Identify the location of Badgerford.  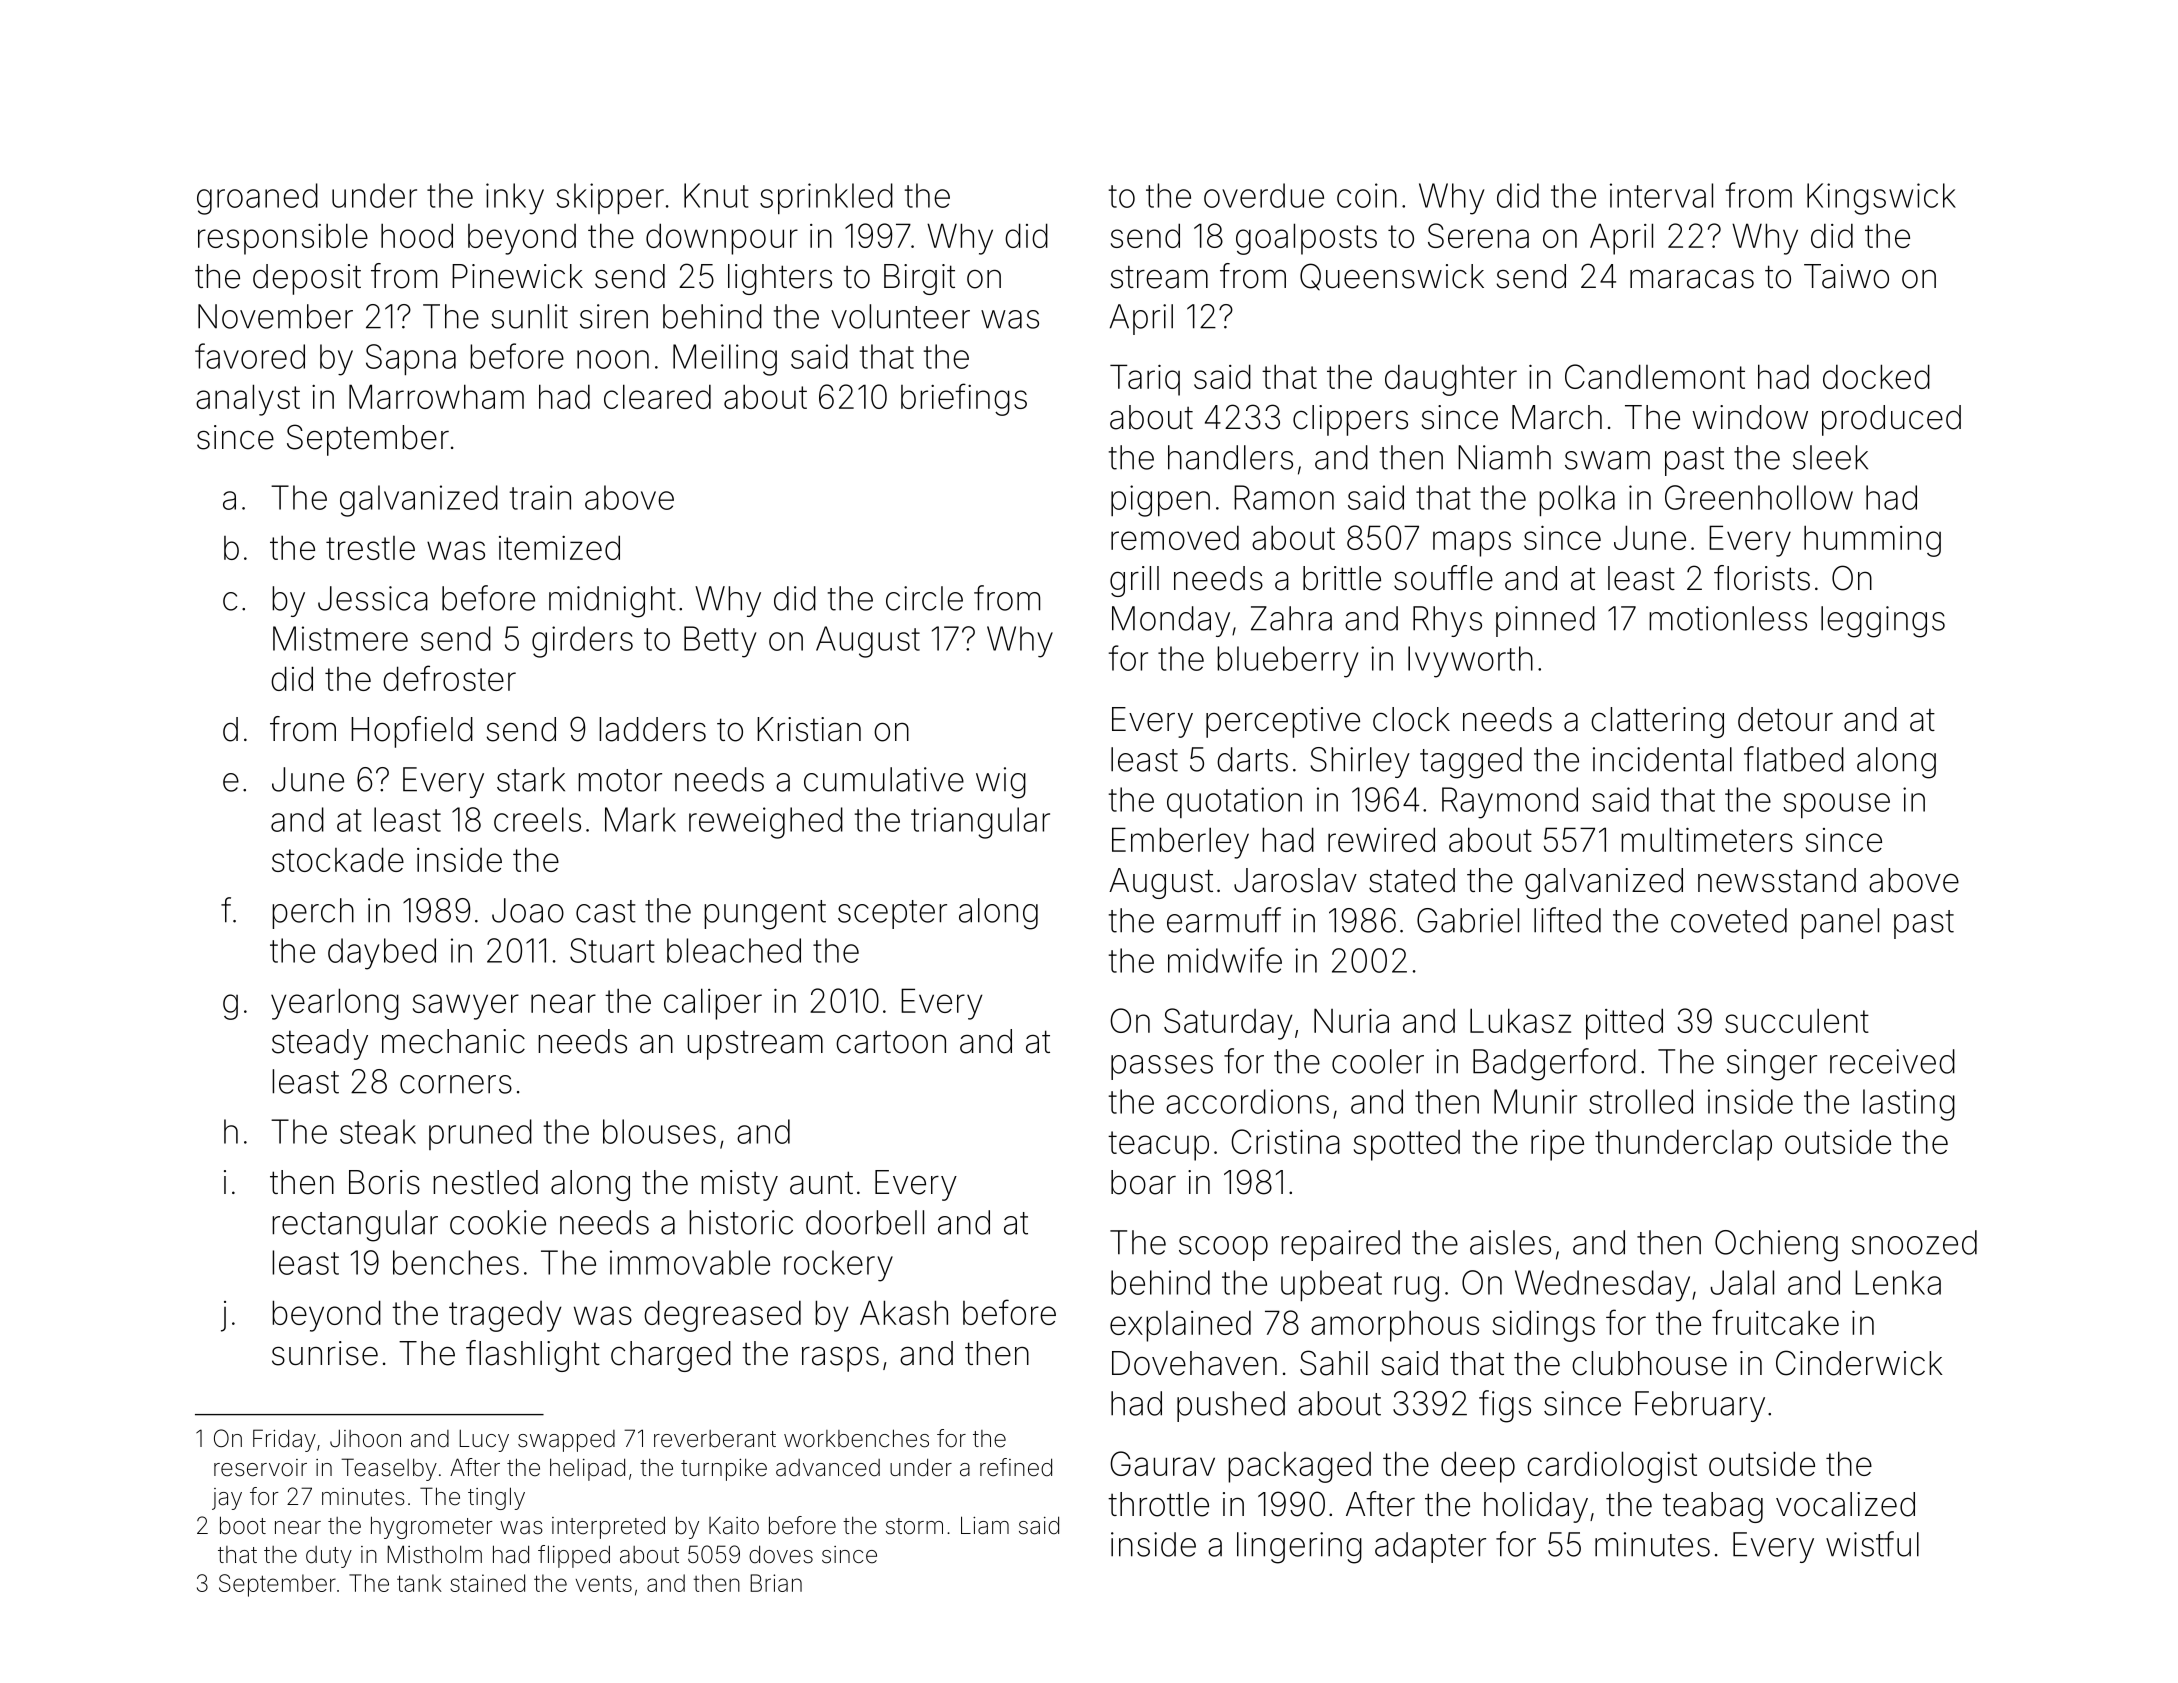
(1554, 1064).
